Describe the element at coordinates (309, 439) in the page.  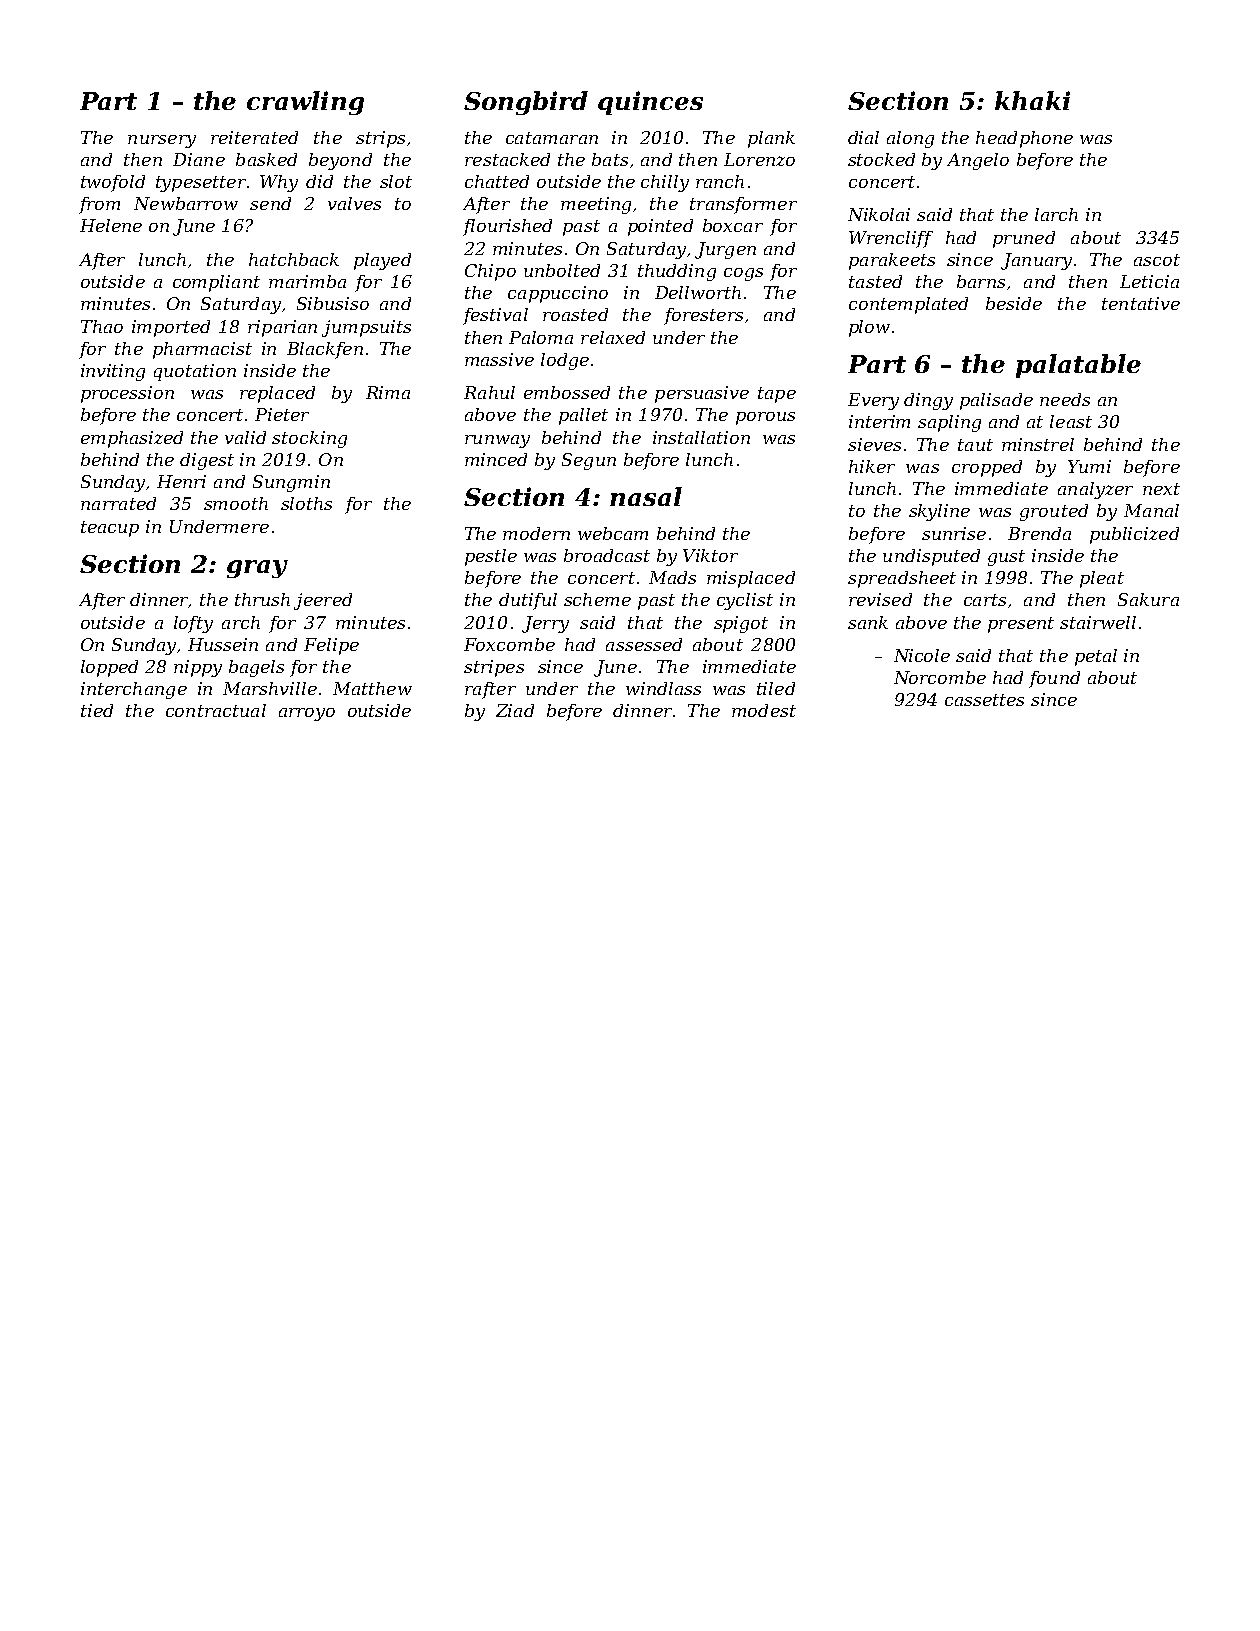
I see `stocking` at that location.
